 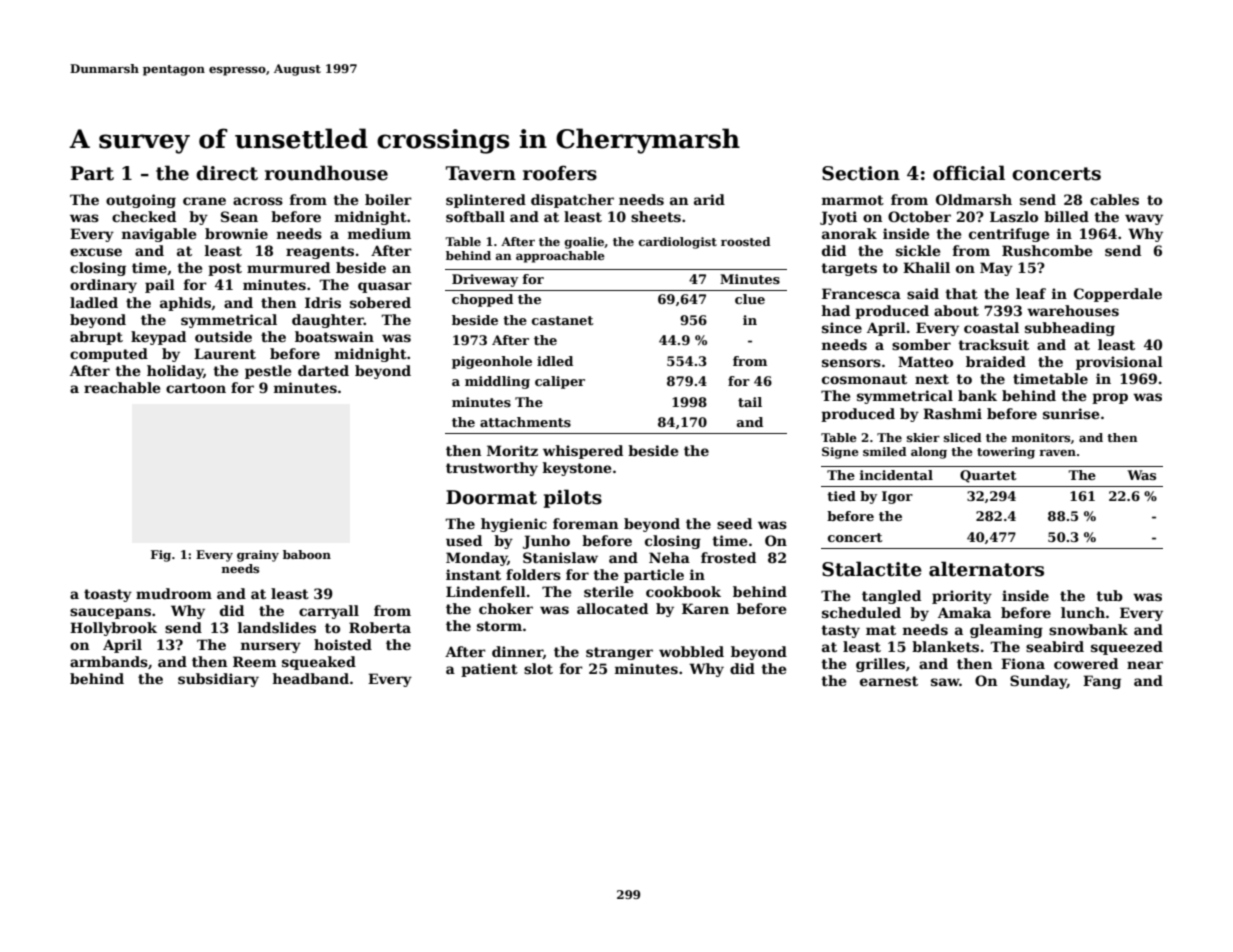 What do you see at coordinates (728, 557) in the screenshot?
I see `frosted` at bounding box center [728, 557].
